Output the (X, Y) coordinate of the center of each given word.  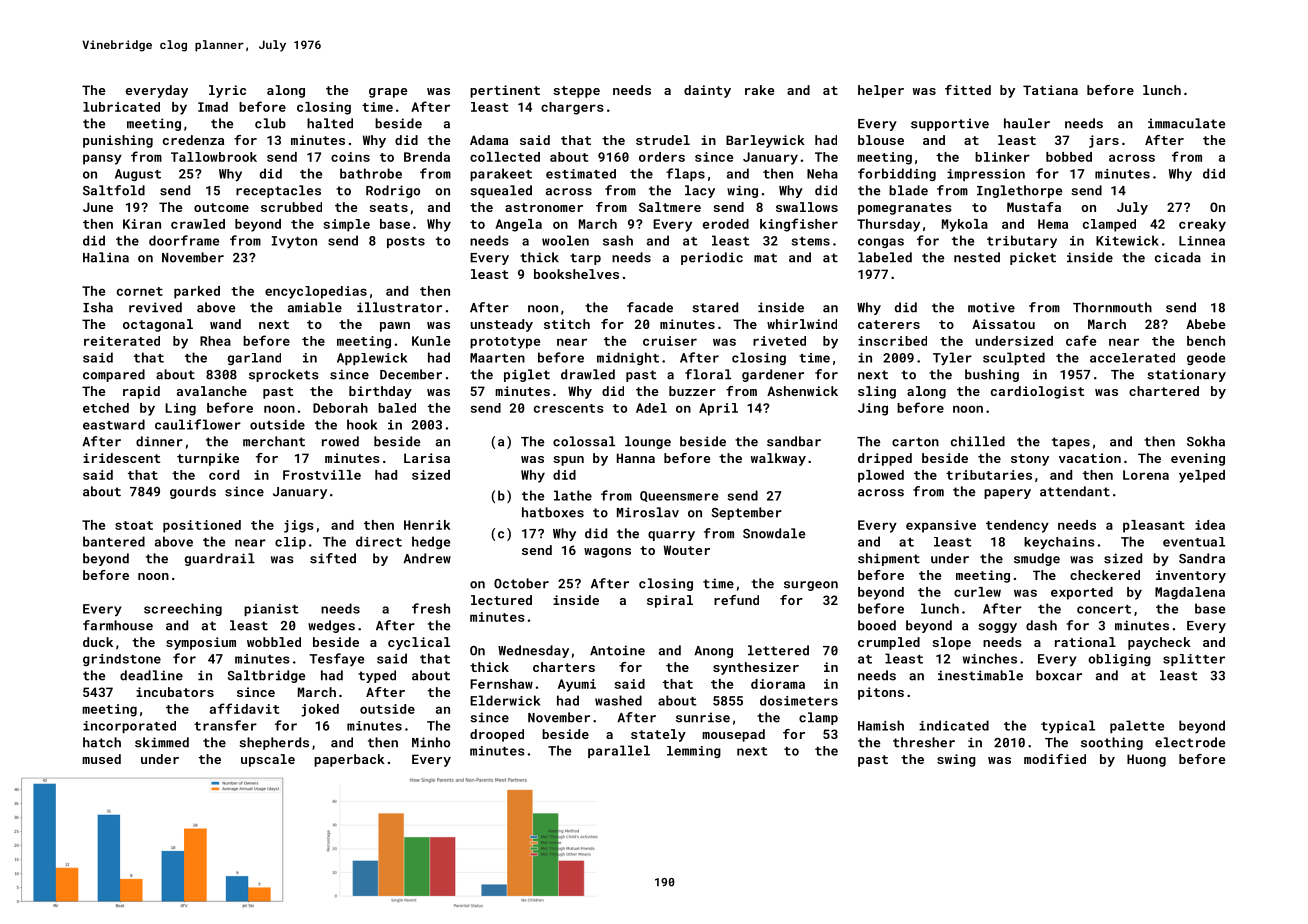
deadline (151, 675)
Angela (518, 225)
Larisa (427, 458)
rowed (340, 441)
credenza (193, 140)
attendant (1075, 491)
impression (986, 175)
